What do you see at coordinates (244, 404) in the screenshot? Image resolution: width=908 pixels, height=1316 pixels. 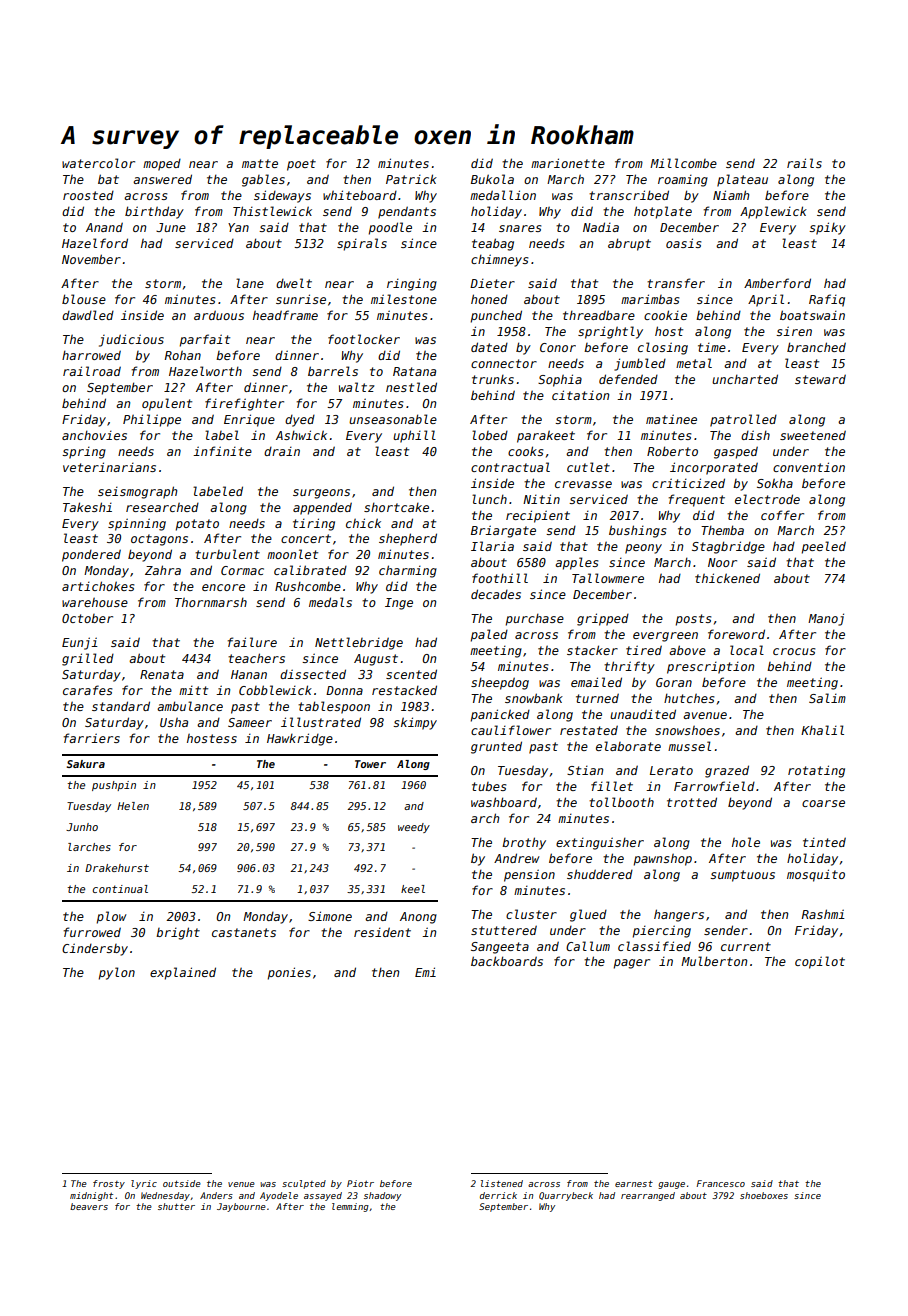 I see `firefighter` at bounding box center [244, 404].
